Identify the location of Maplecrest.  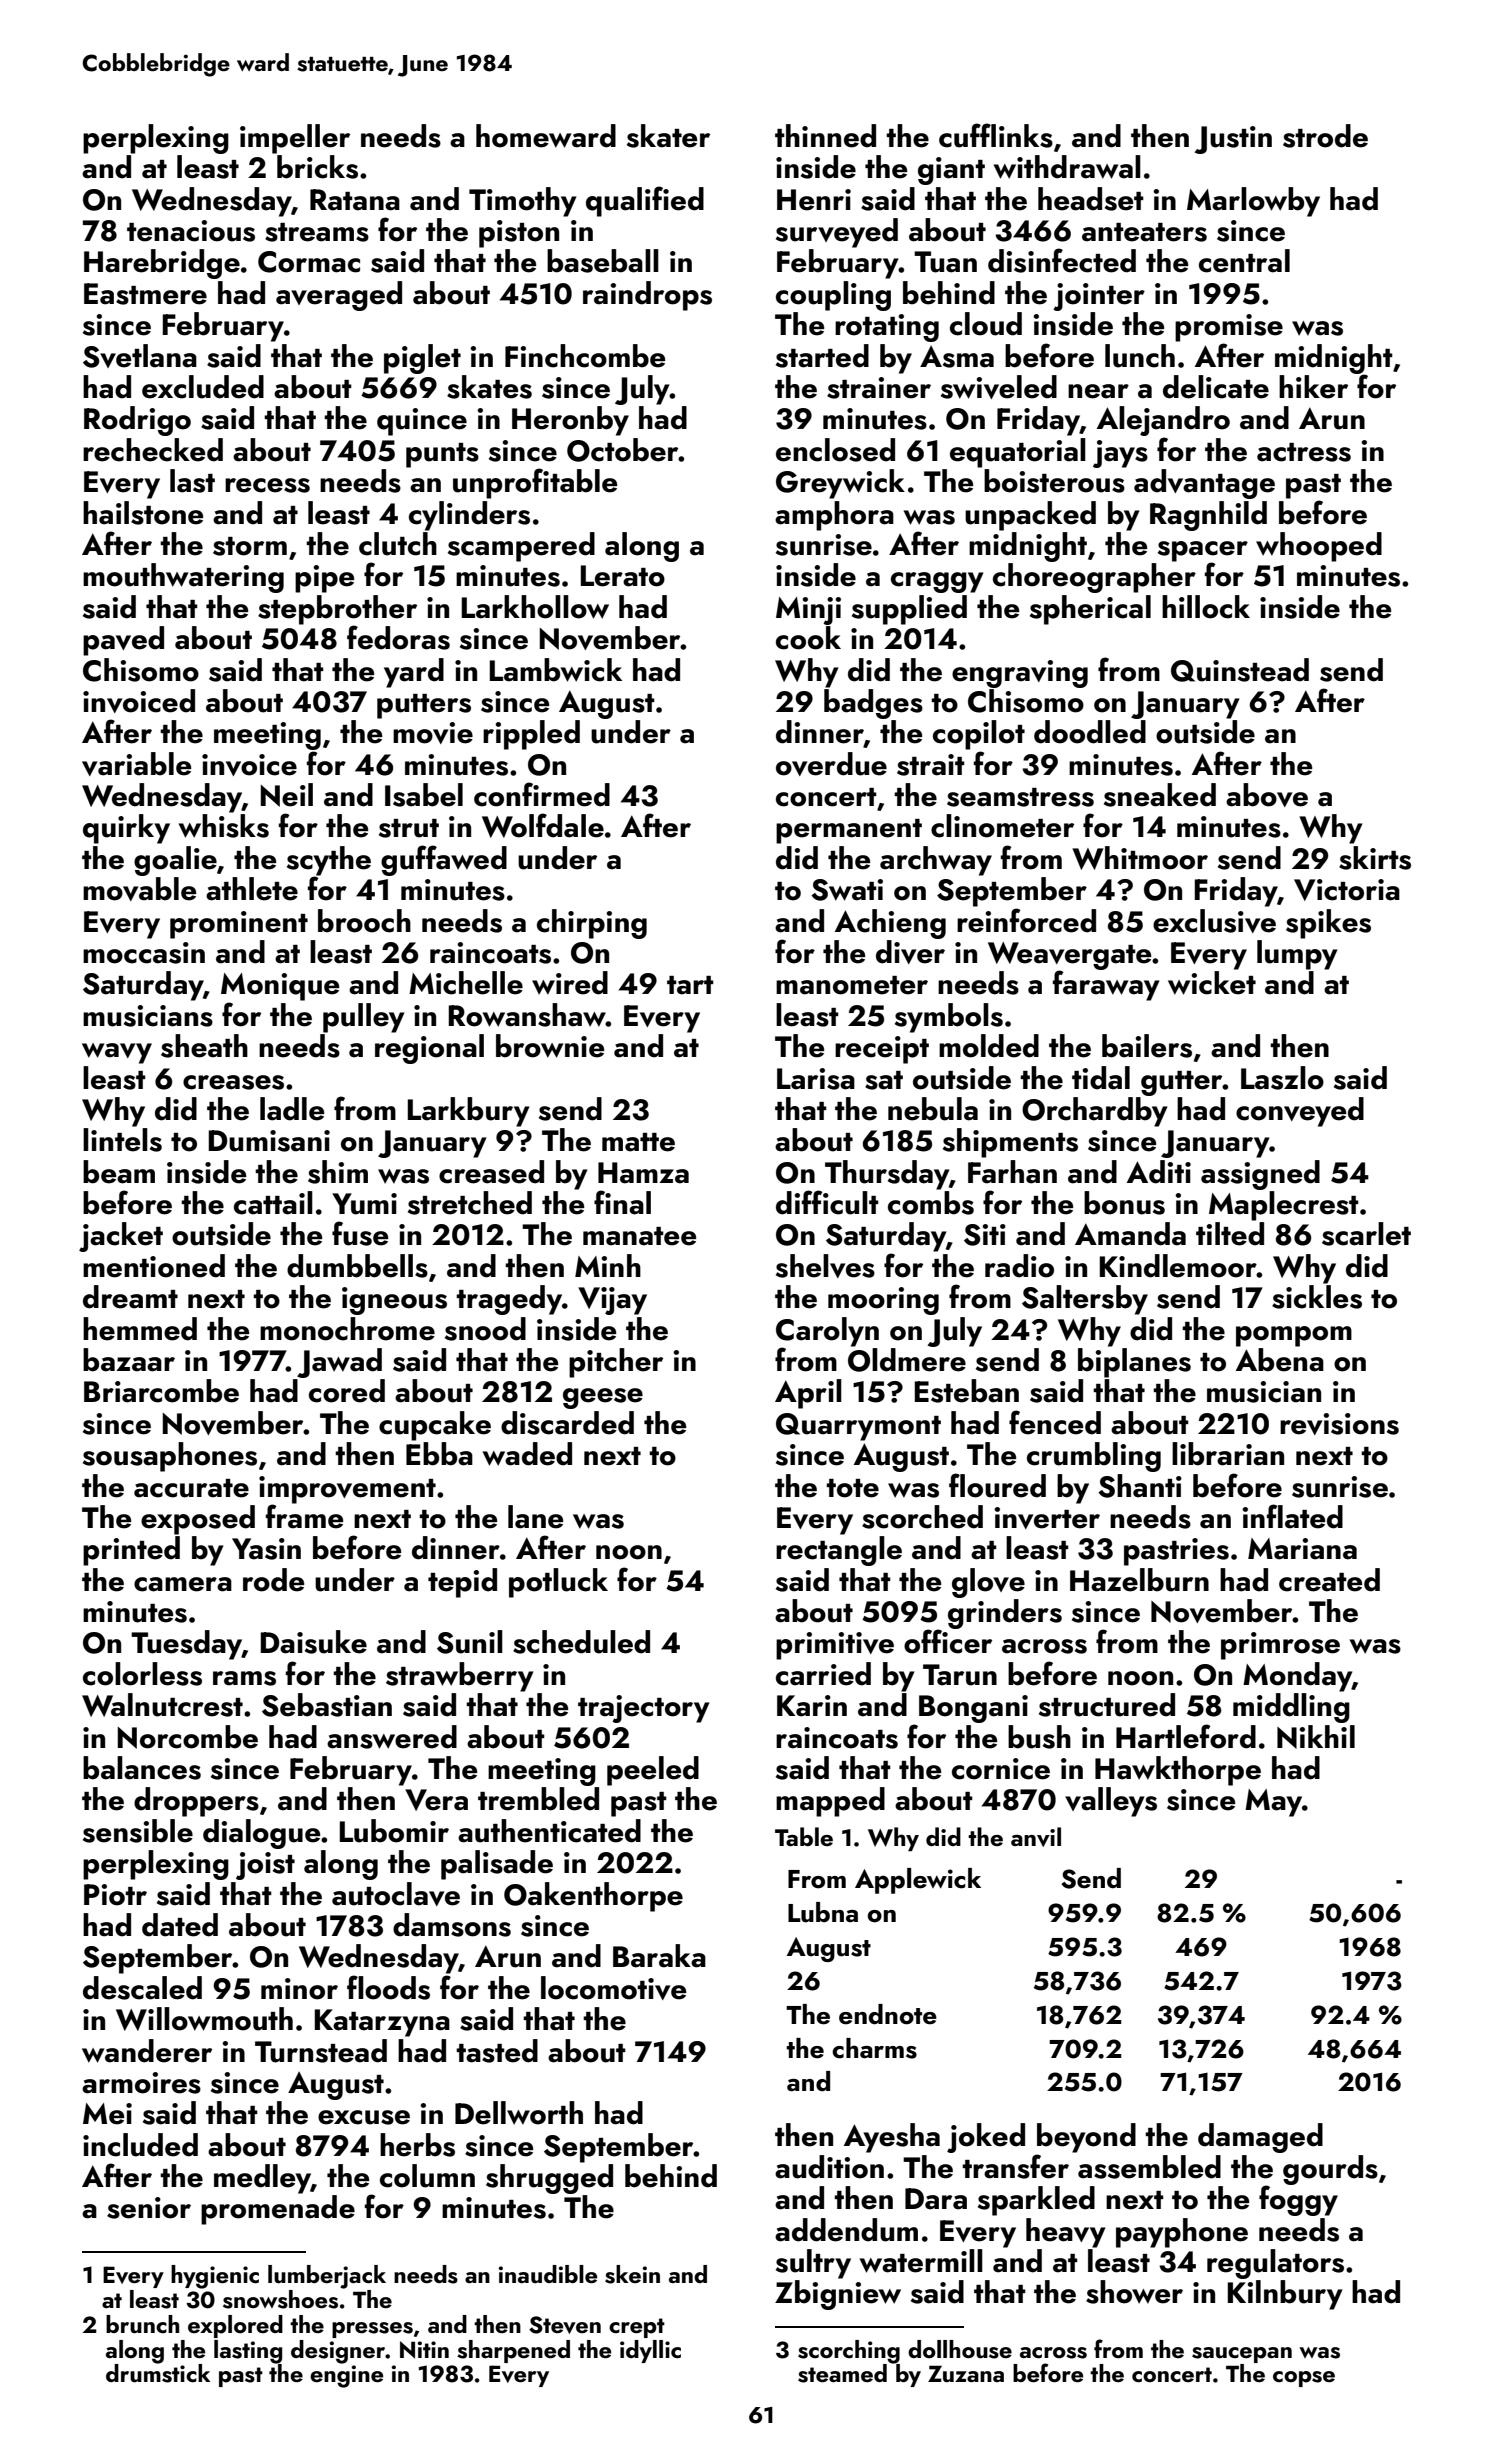
(1284, 1206).
